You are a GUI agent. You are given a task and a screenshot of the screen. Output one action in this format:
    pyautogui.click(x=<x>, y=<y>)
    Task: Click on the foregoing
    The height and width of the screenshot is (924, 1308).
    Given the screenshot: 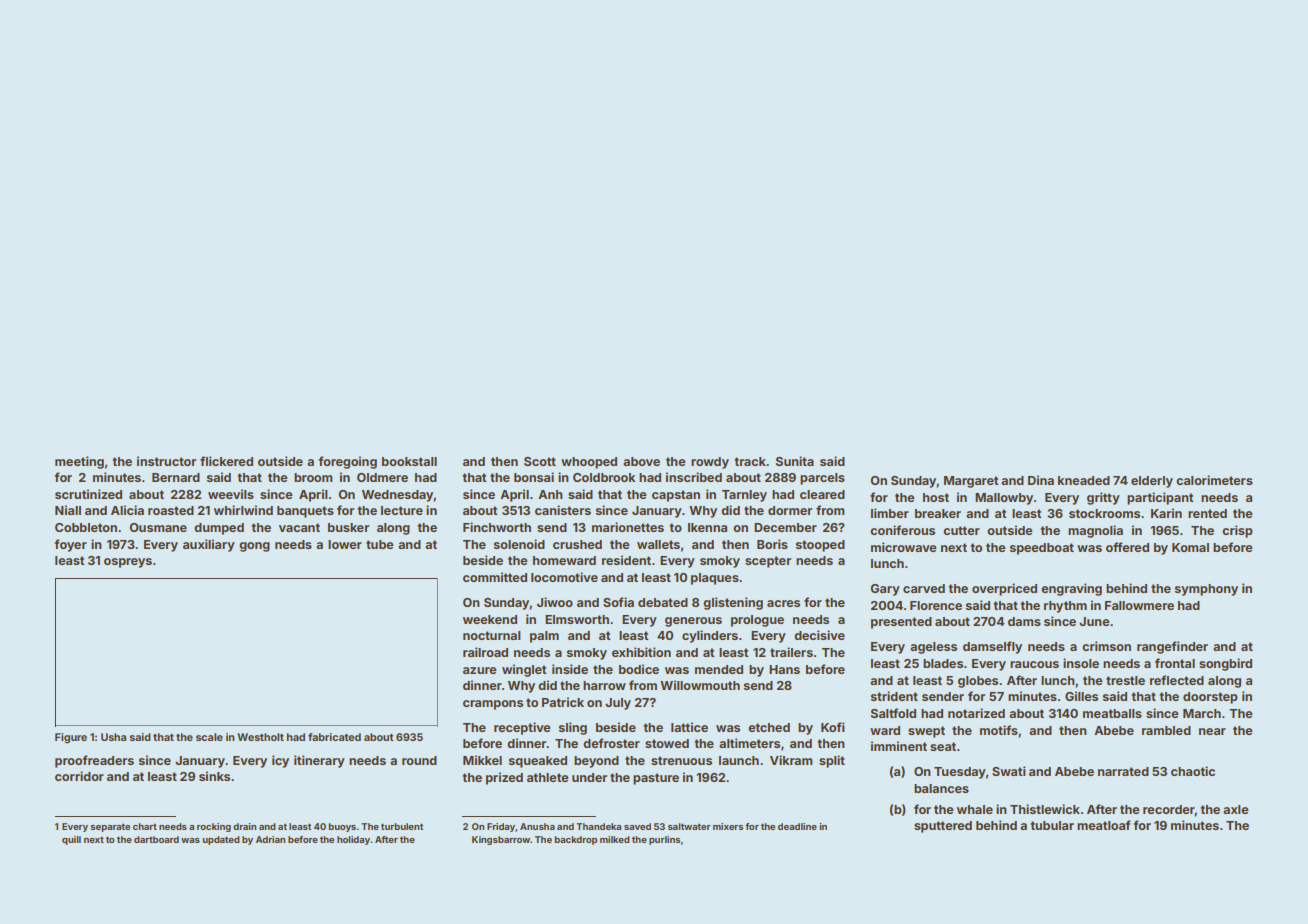 What is the action you would take?
    pyautogui.click(x=347, y=462)
